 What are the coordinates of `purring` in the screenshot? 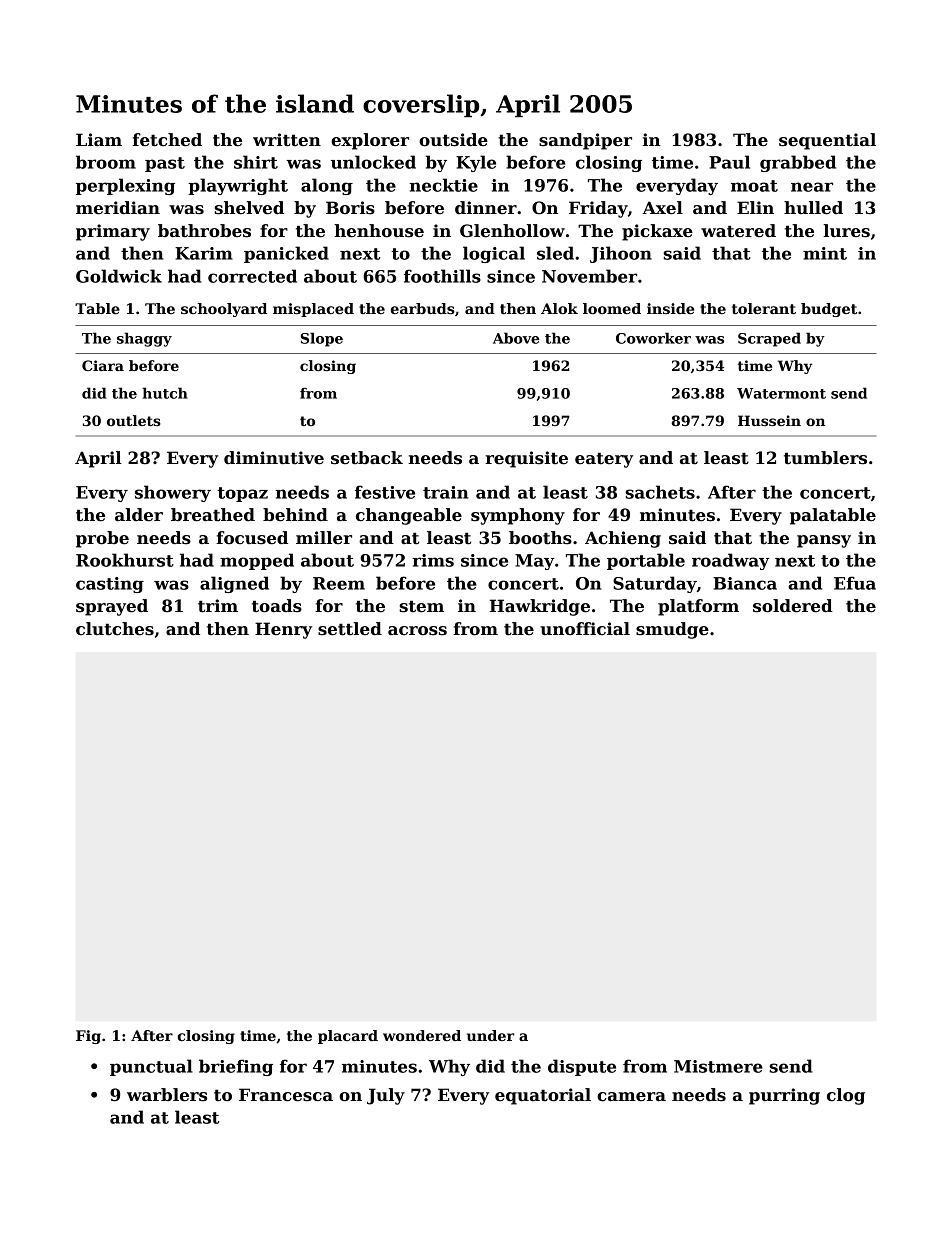 It's located at (784, 1096).
